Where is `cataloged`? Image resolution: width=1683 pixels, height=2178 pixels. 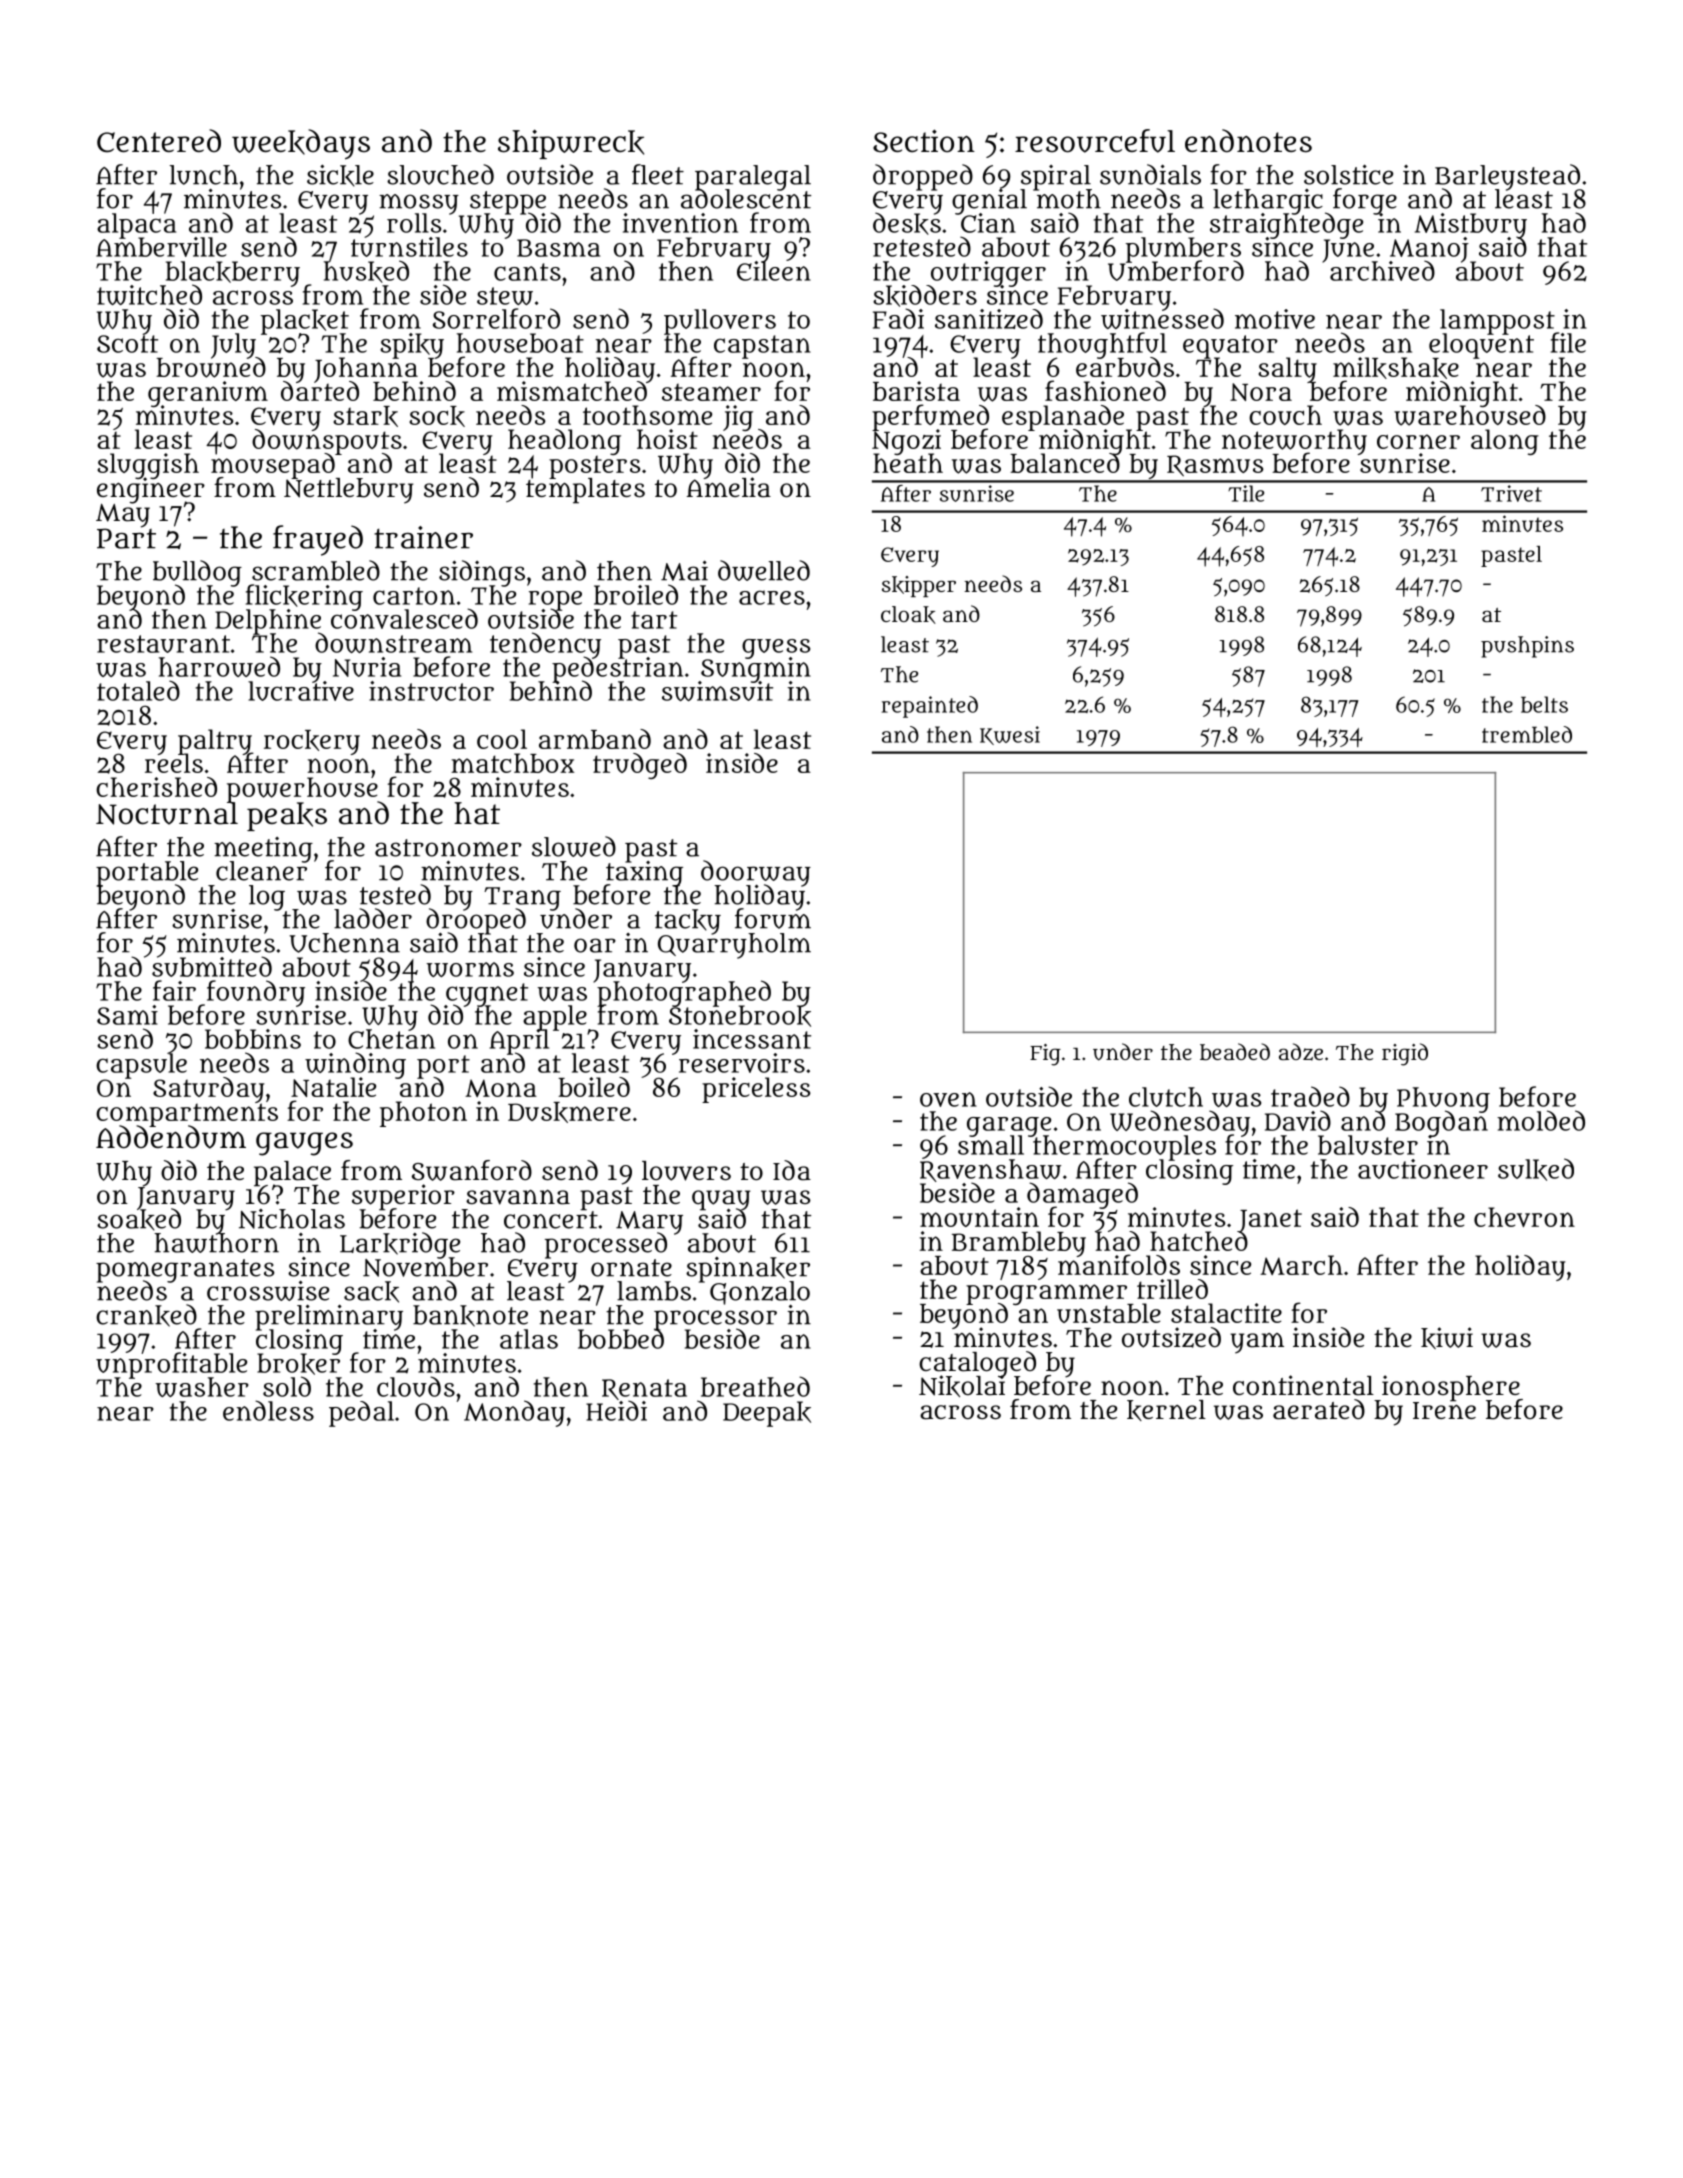 cataloged is located at coordinates (977, 1363).
